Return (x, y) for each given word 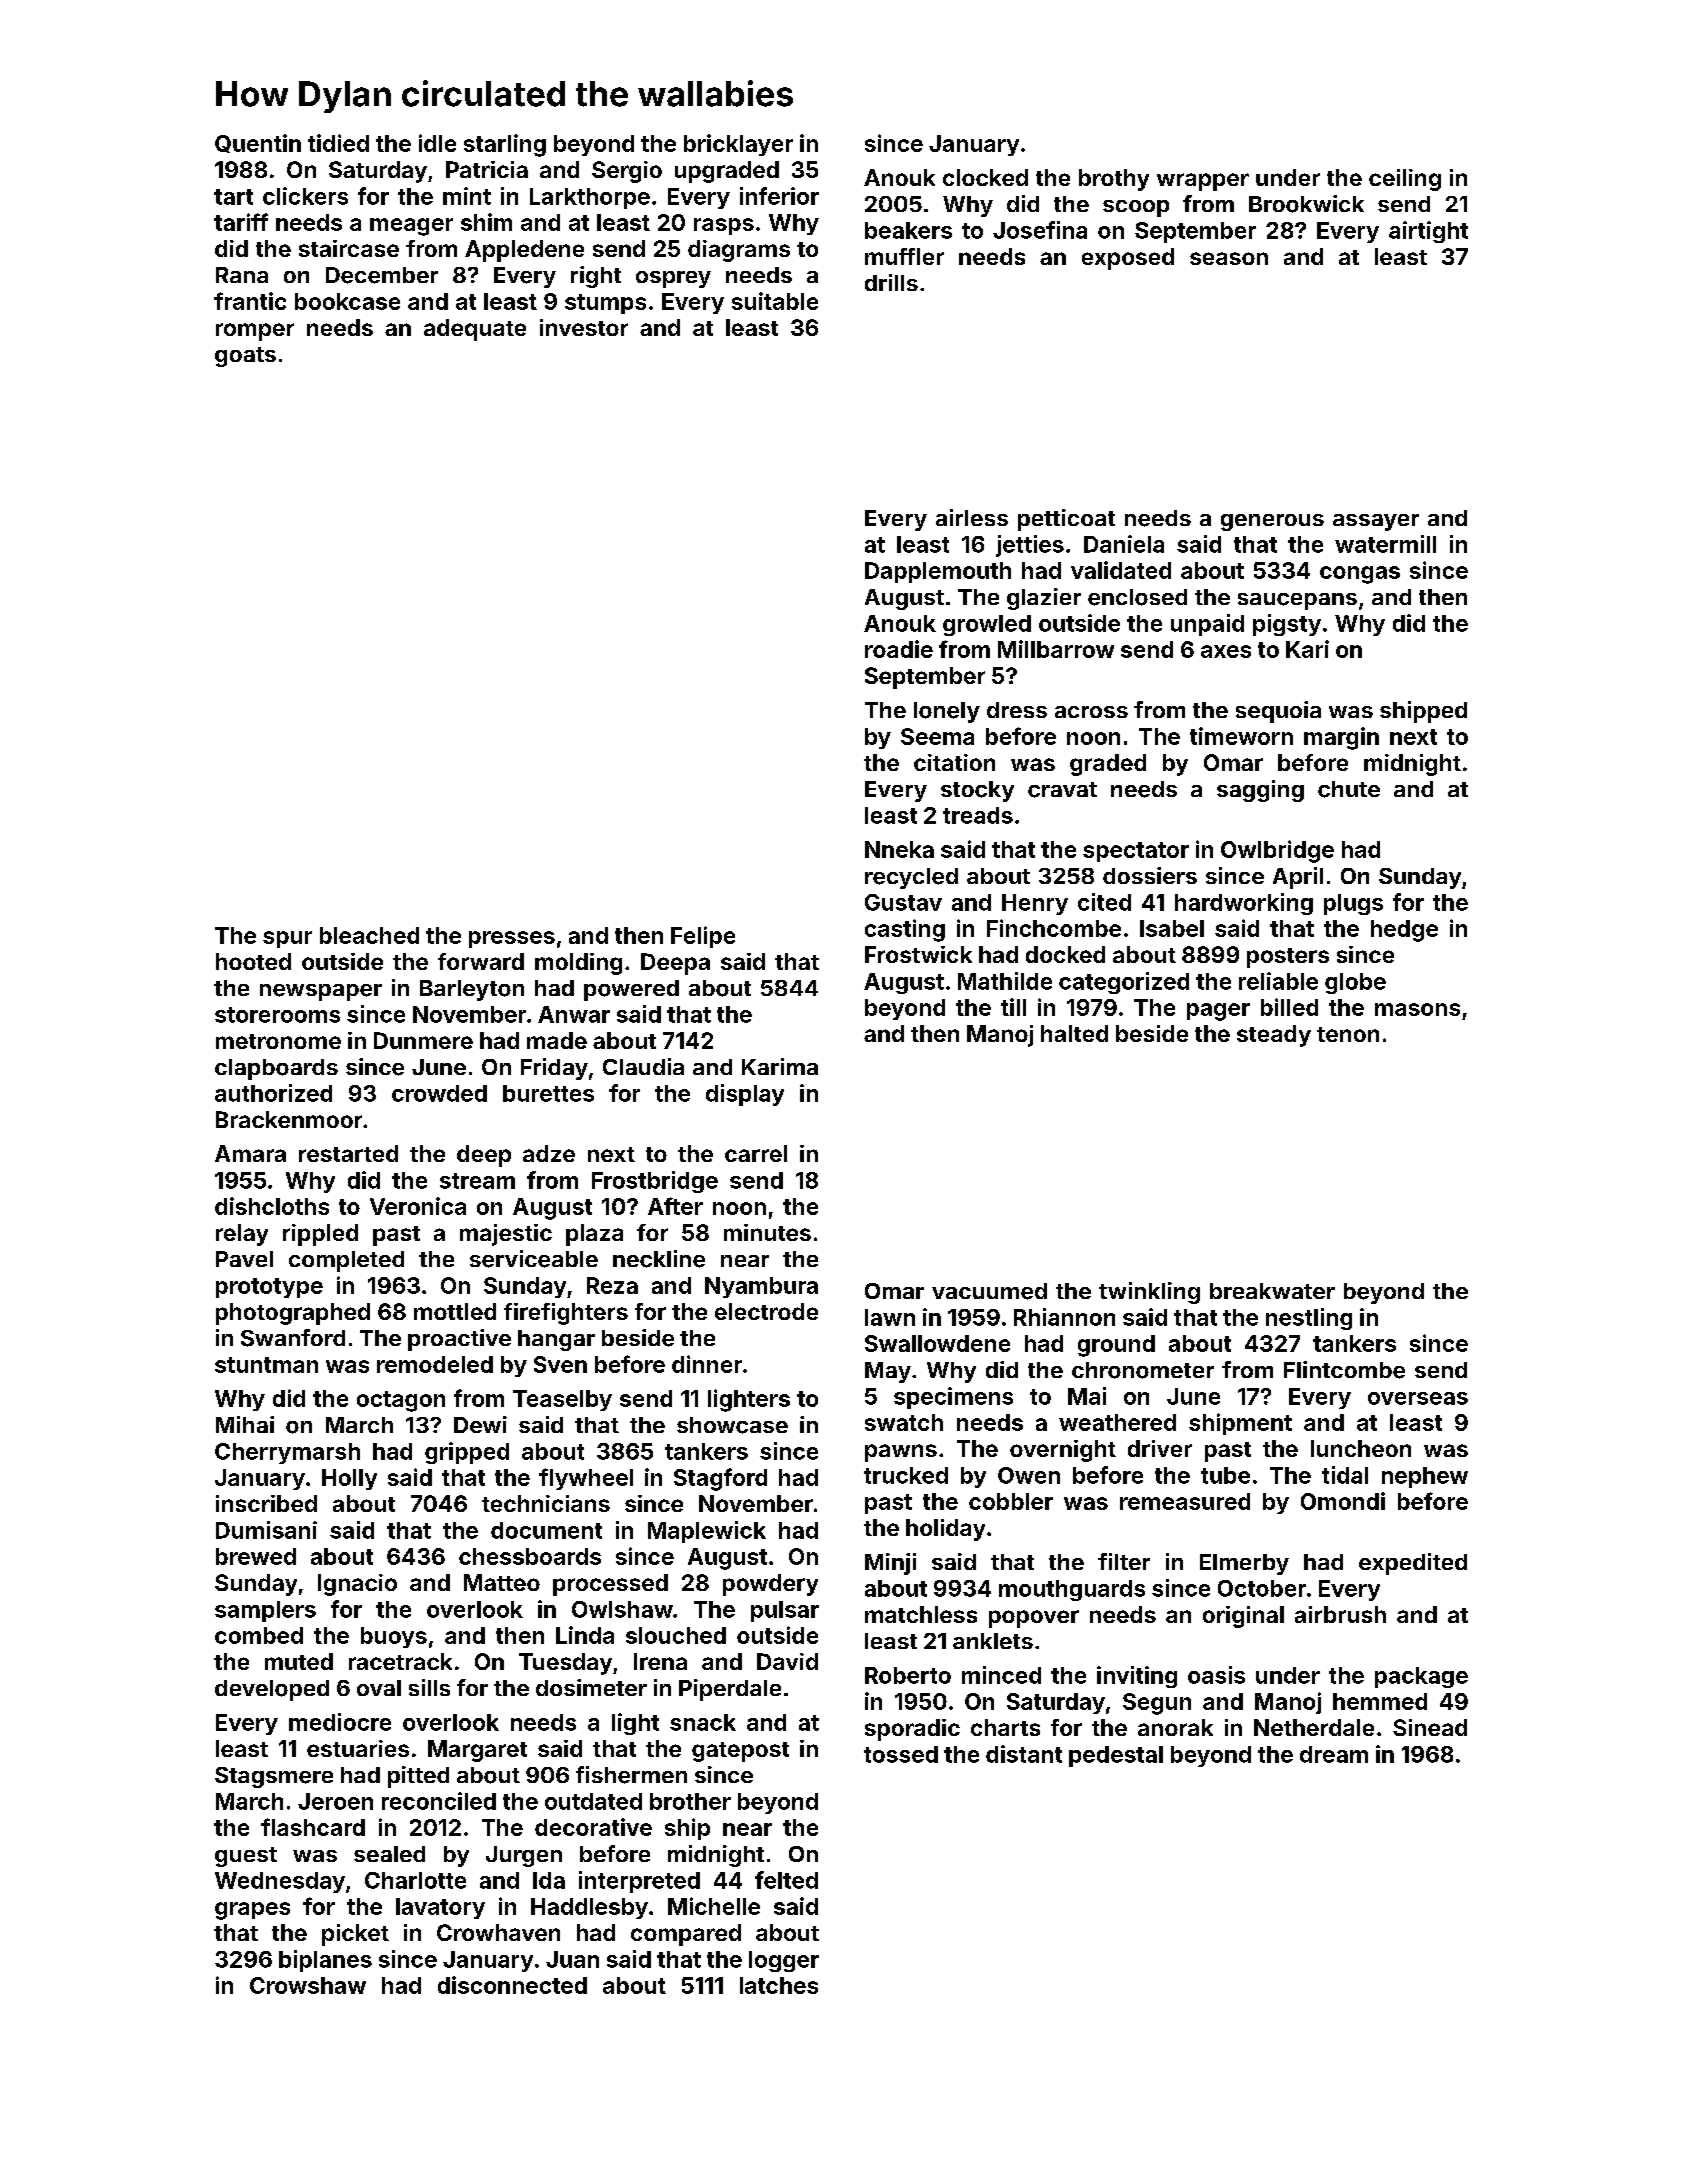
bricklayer (738, 145)
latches (779, 1985)
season (1229, 258)
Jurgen (524, 1856)
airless (972, 517)
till (1013, 1007)
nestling (1309, 1319)
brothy (1114, 180)
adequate (475, 330)
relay (242, 1235)
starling (505, 145)
